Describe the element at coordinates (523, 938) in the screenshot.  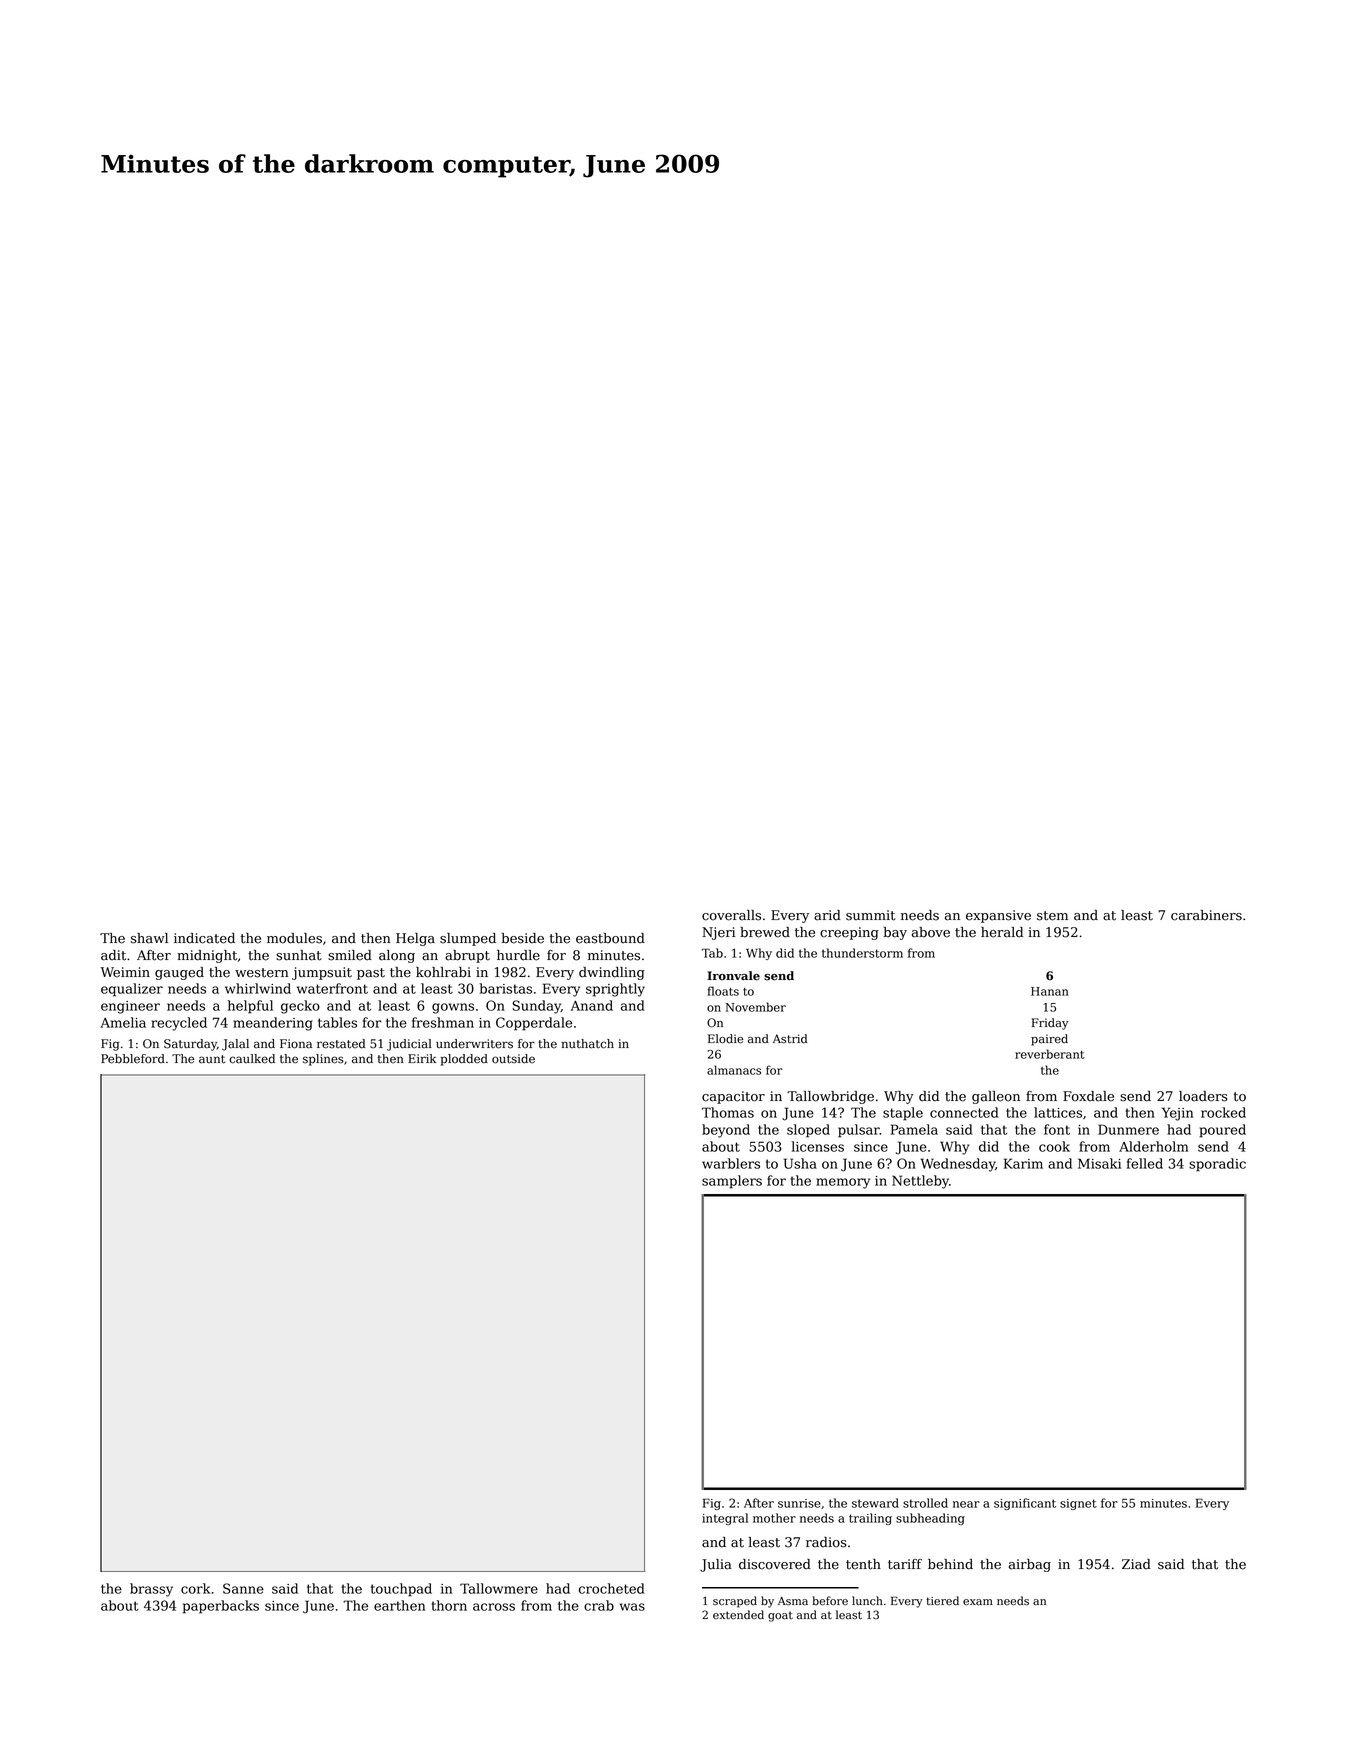
I see `beside` at that location.
